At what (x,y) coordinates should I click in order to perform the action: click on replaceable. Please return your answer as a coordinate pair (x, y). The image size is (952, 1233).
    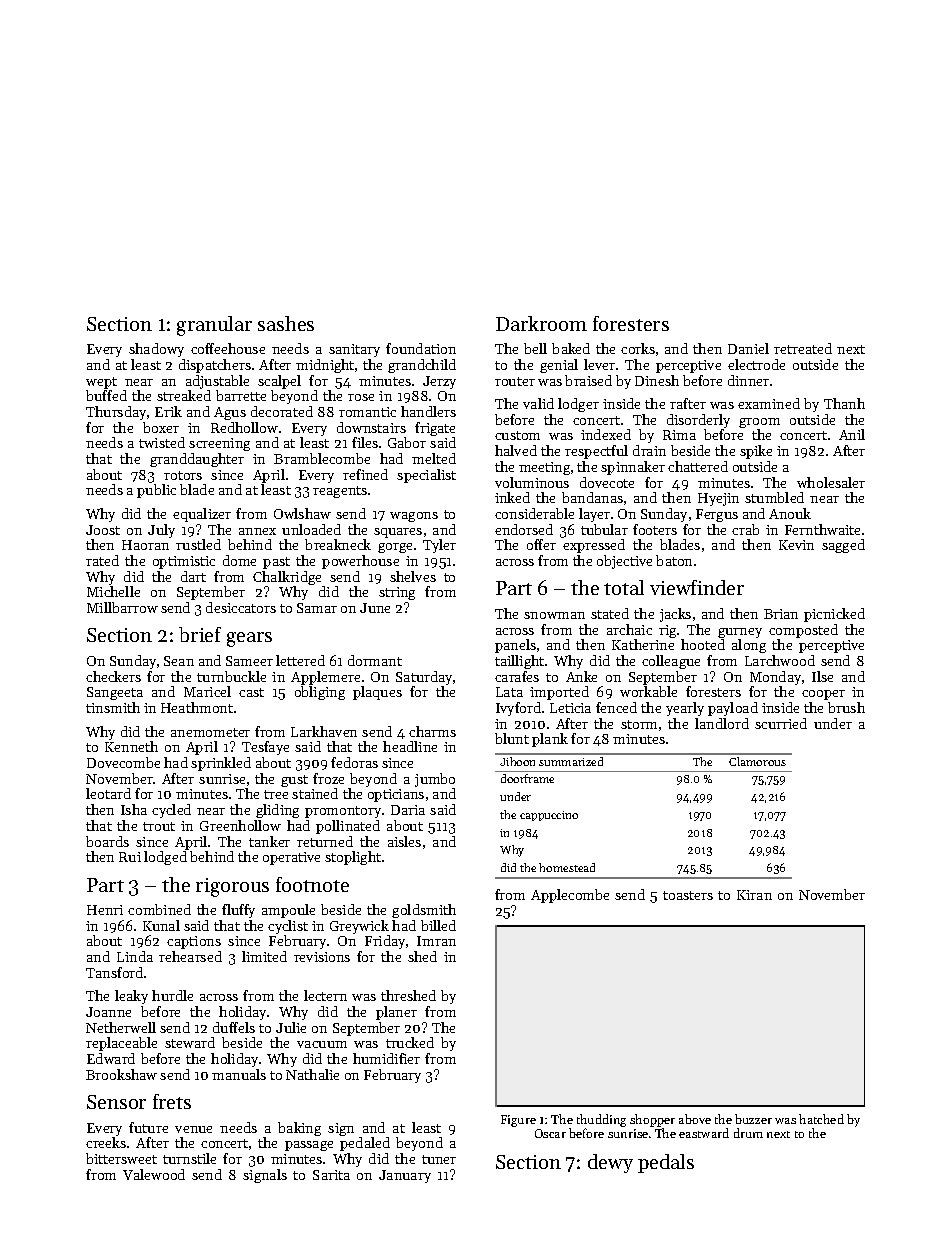
    Looking at the image, I should click on (121, 1044).
